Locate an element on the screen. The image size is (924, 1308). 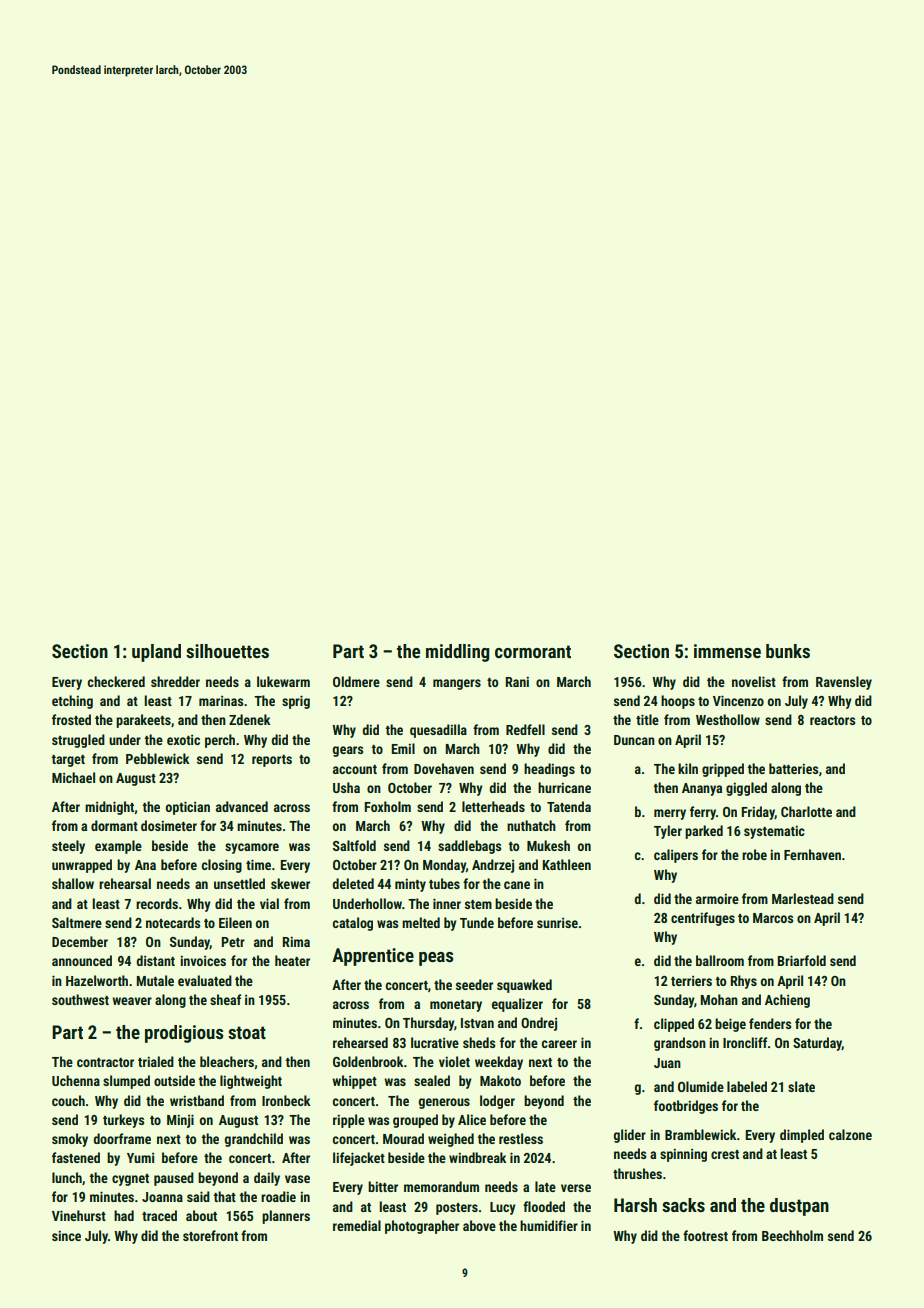
Fernhaven is located at coordinates (812, 854).
